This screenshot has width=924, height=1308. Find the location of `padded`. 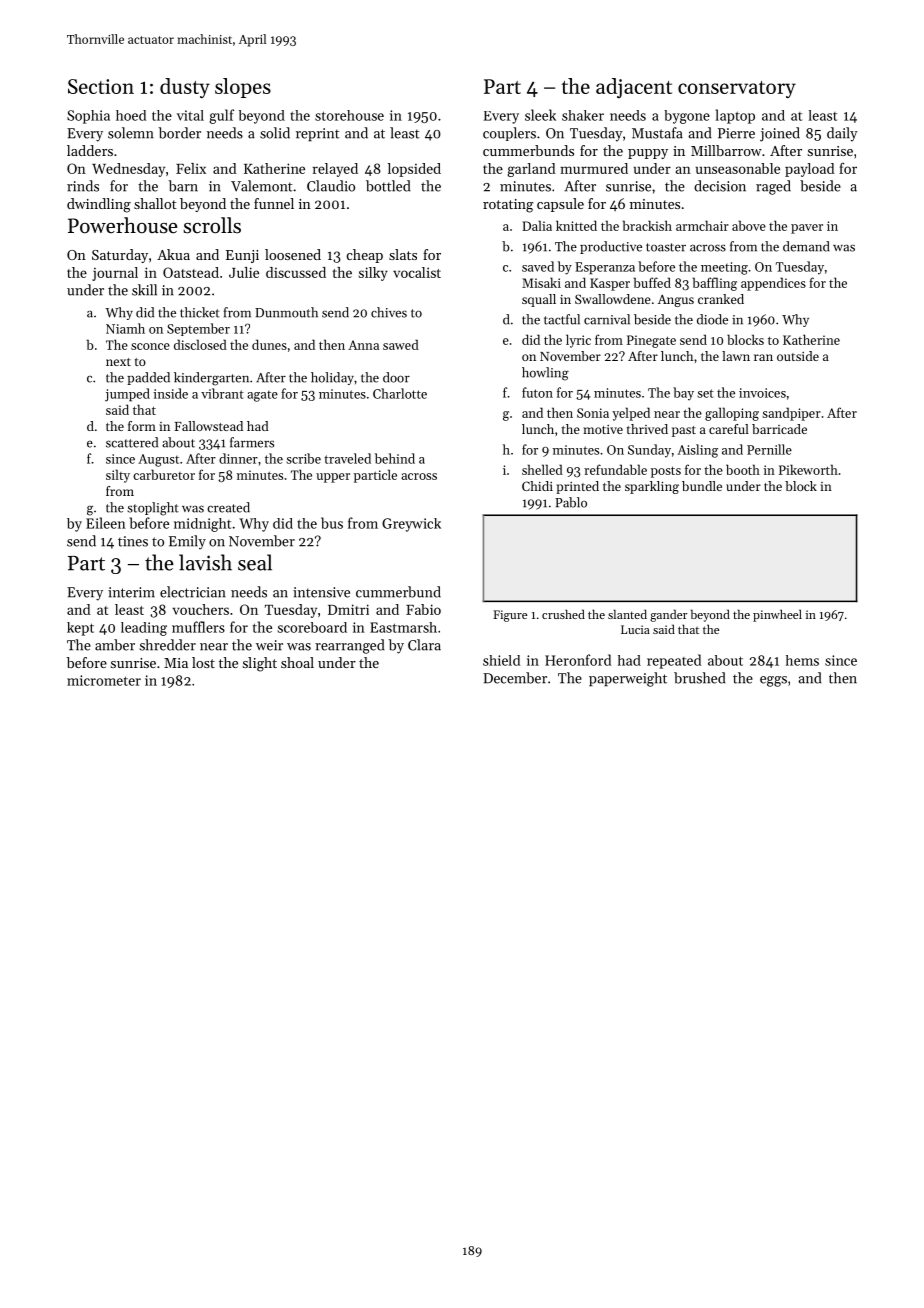

padded is located at coordinates (148, 378).
